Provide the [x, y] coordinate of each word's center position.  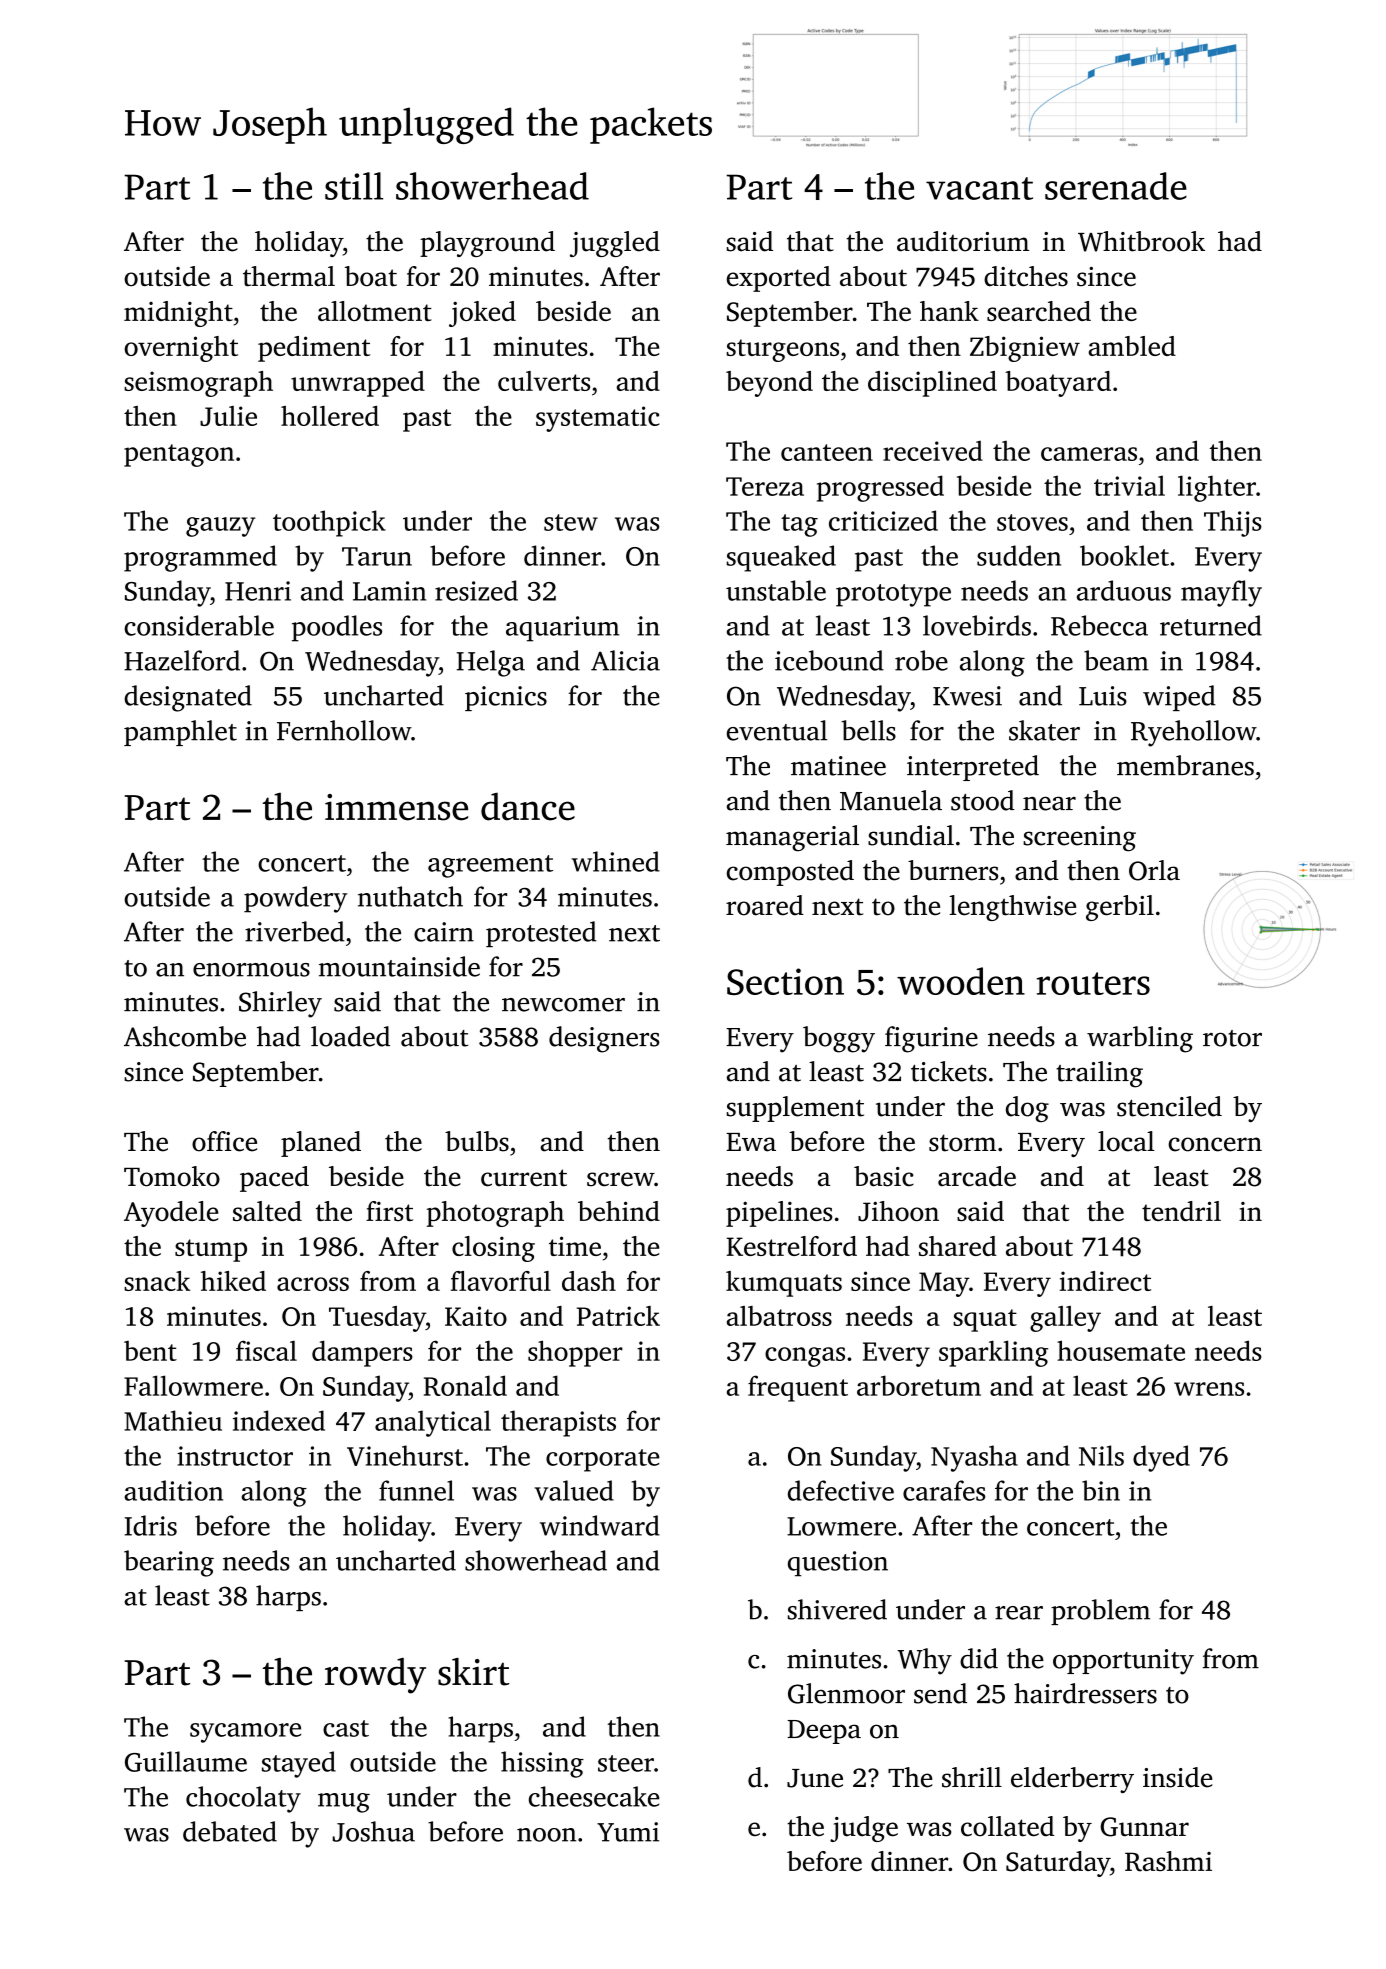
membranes [1185, 765]
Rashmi [1168, 1861]
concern [1215, 1144]
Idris [151, 1525]
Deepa [824, 1732]
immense [396, 807]
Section [785, 981]
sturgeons [783, 350]
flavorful [501, 1281]
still [354, 186]
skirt [474, 1672]
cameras [1089, 454]
